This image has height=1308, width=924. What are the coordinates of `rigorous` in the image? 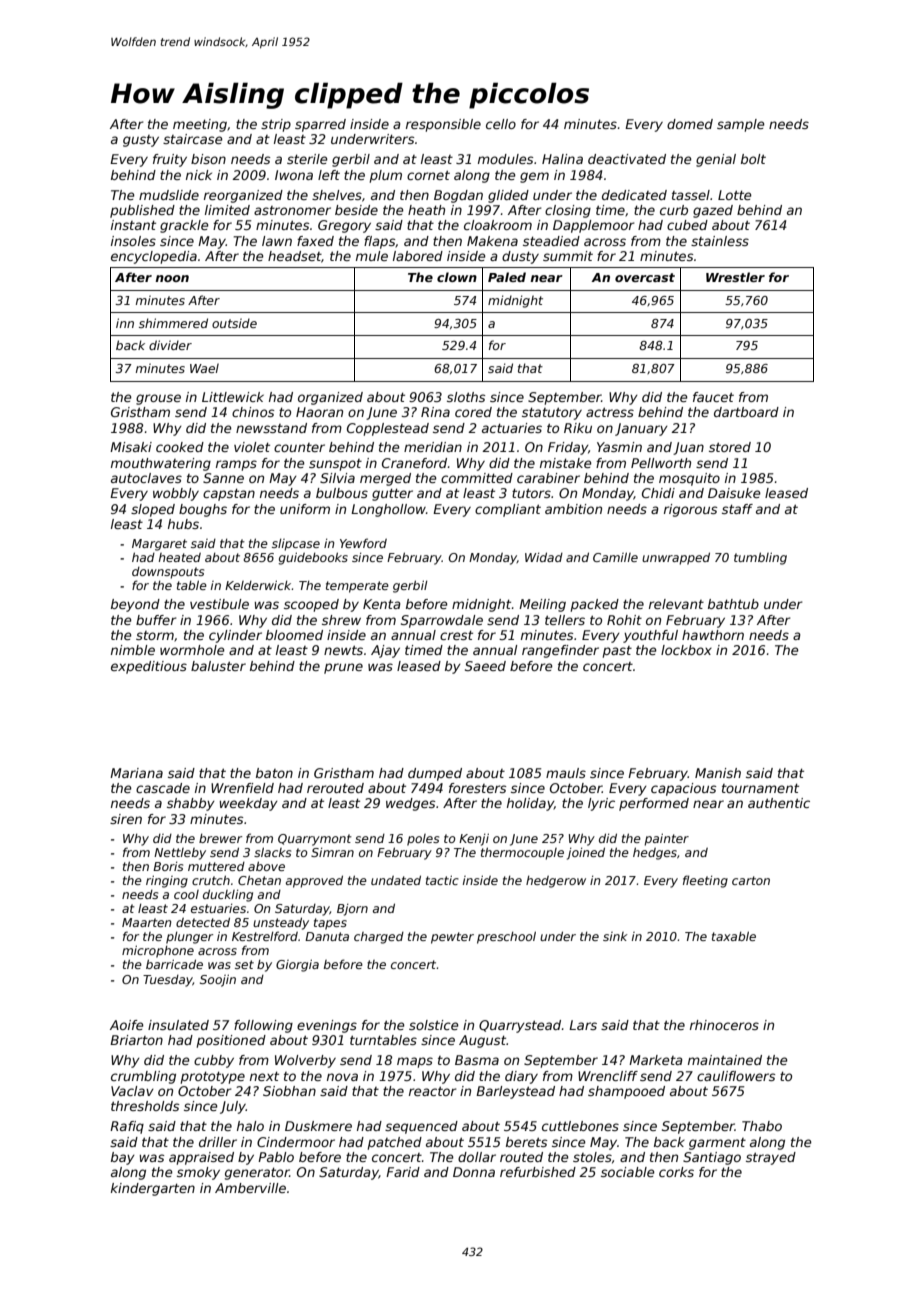 It's located at (690, 510).
